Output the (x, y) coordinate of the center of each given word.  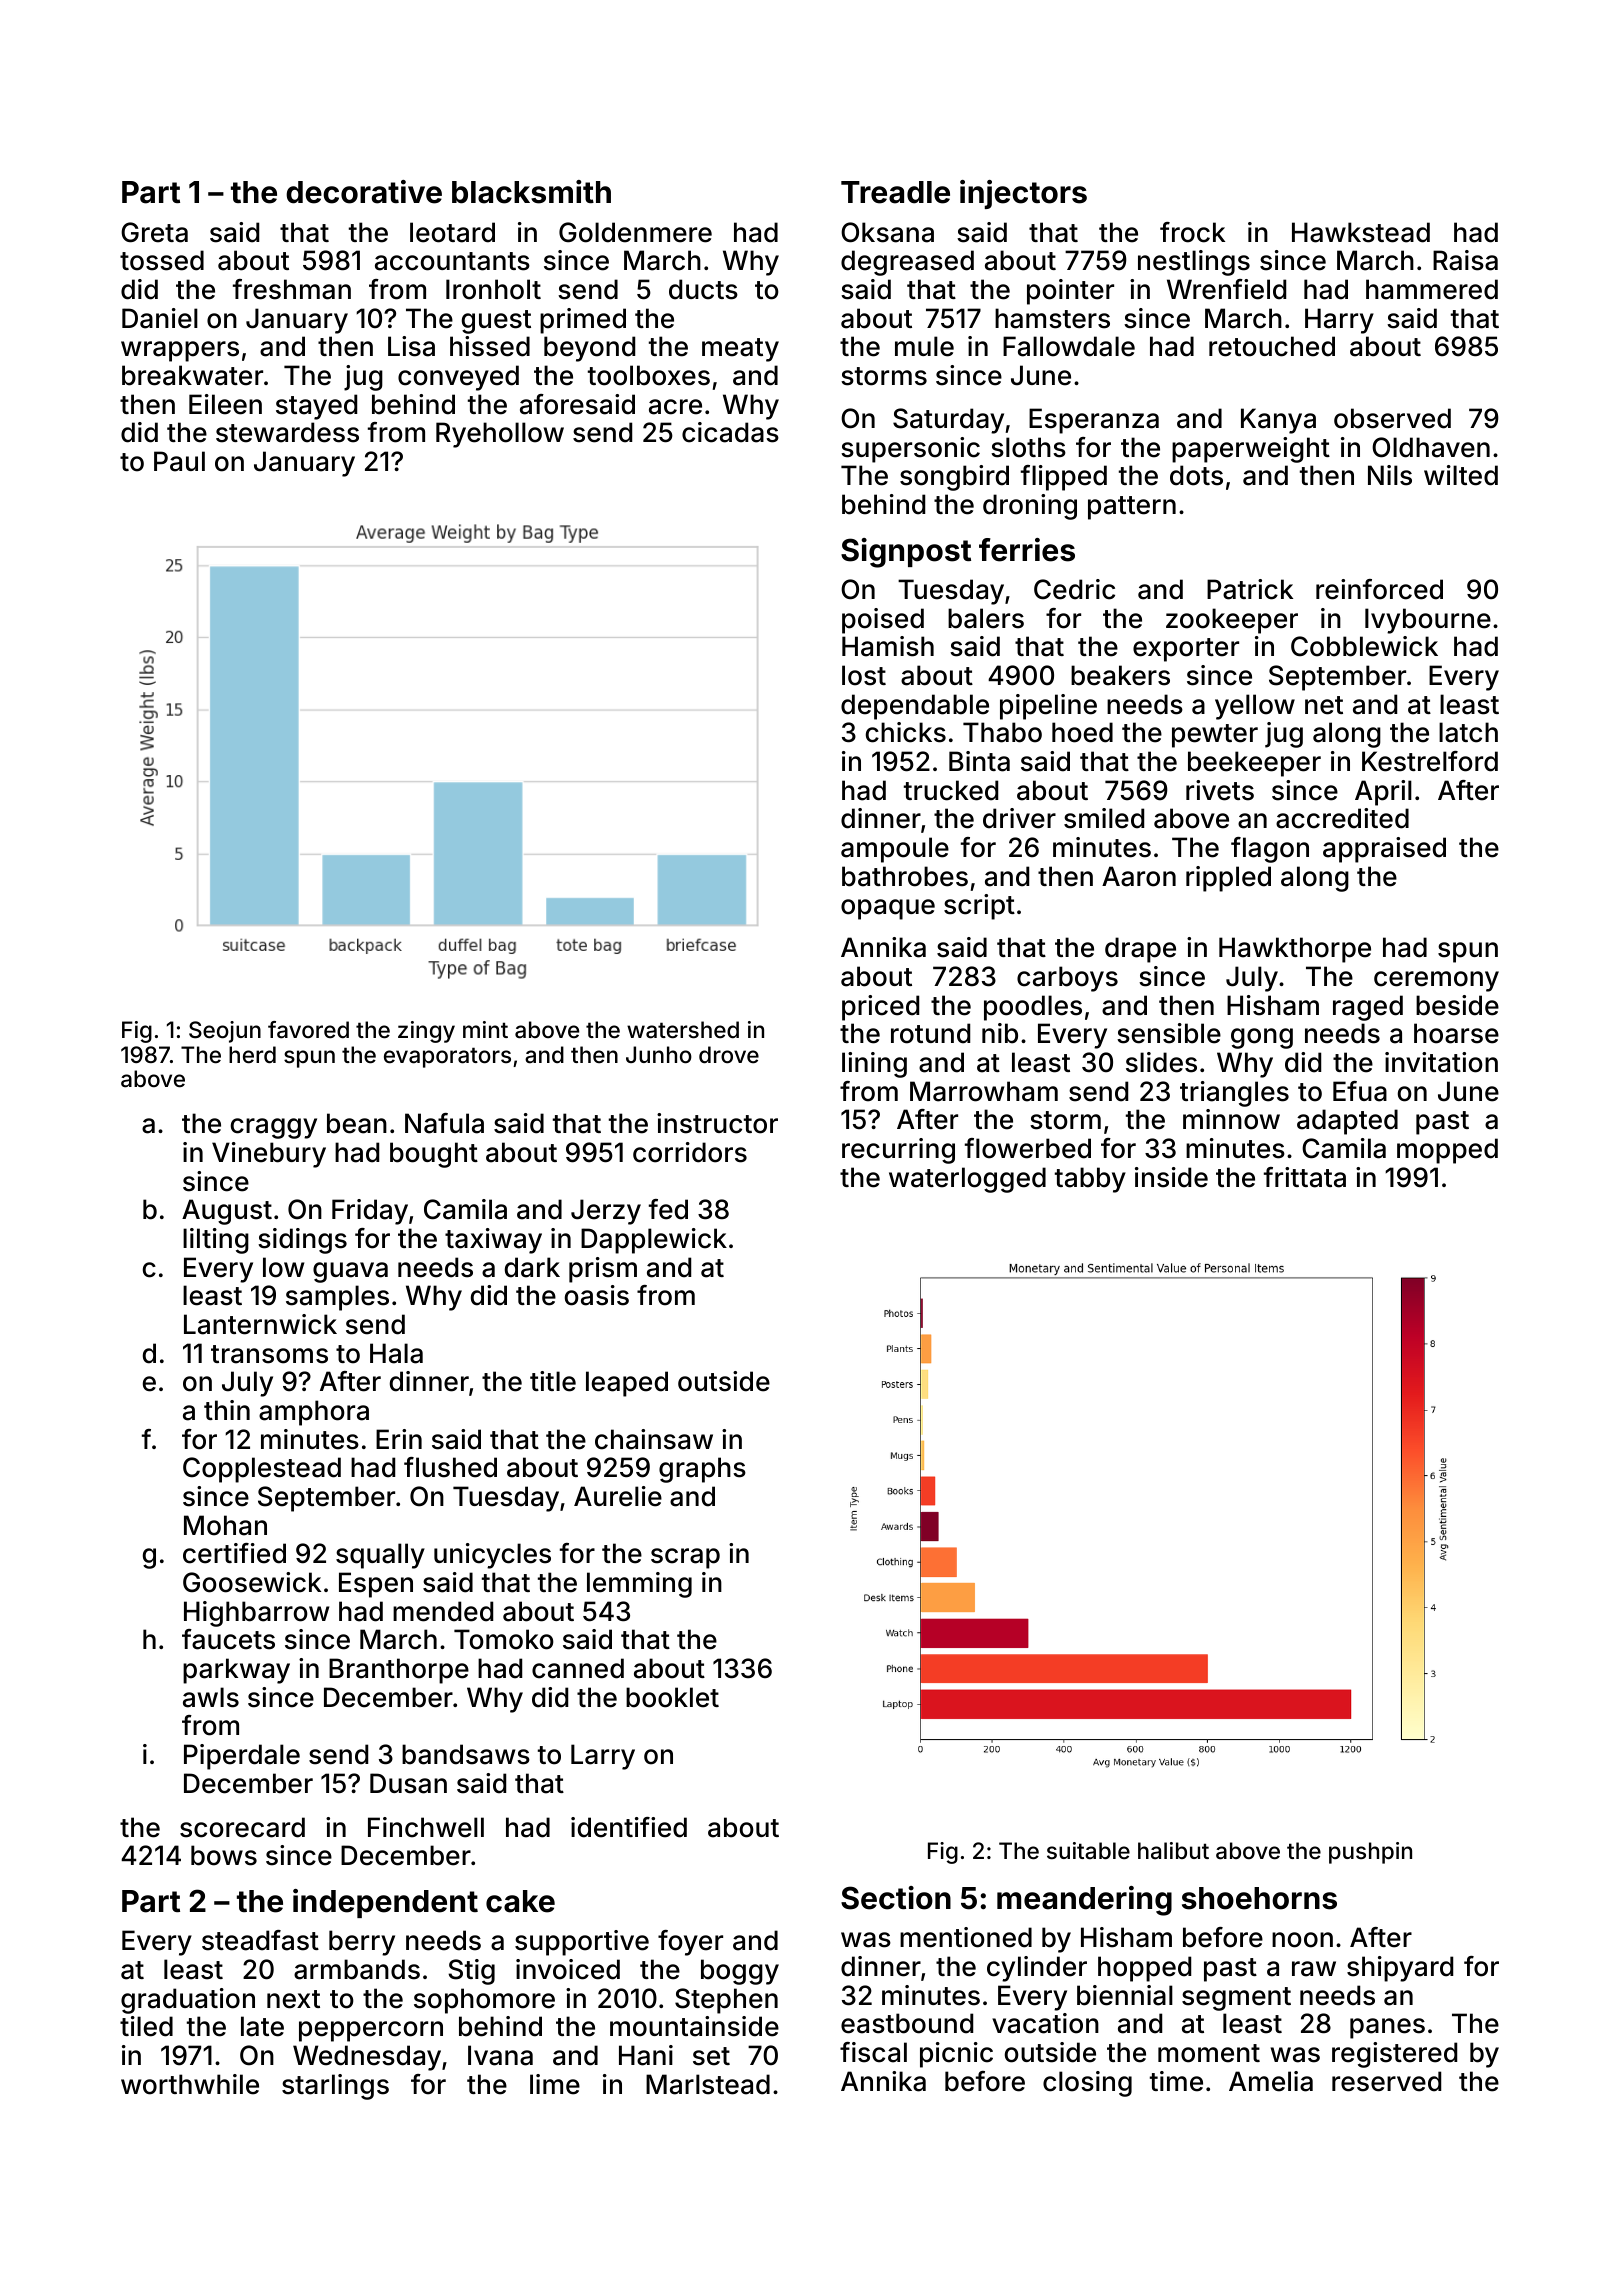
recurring (898, 1151)
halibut (1173, 1851)
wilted (1461, 475)
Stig (471, 1972)
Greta (154, 232)
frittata (1305, 1177)
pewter (1215, 736)
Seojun (225, 1032)
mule (924, 346)
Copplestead (262, 1470)
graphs (702, 1470)
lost (864, 675)
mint (485, 1029)
